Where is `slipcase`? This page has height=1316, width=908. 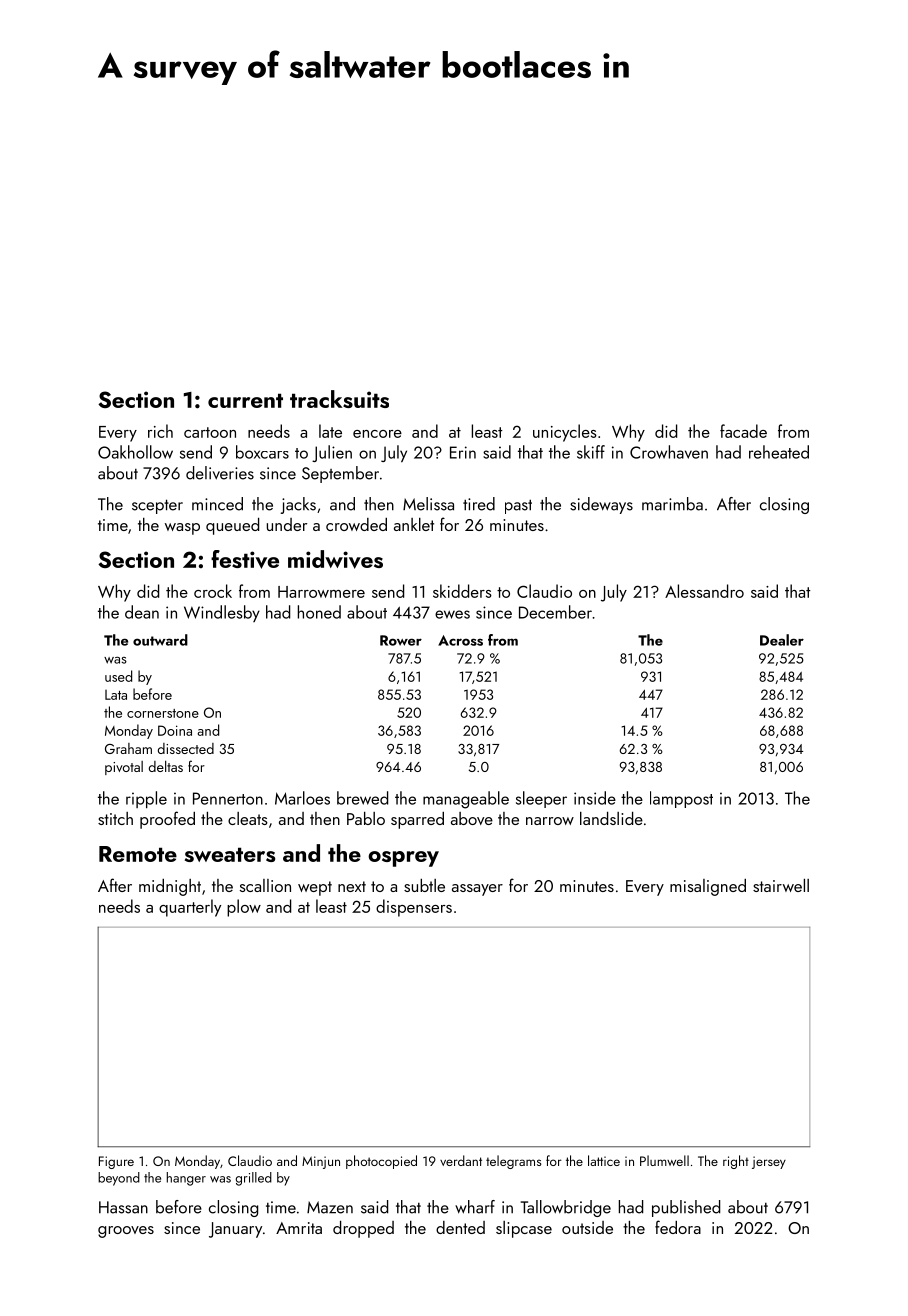
slipcase is located at coordinates (524, 1229).
